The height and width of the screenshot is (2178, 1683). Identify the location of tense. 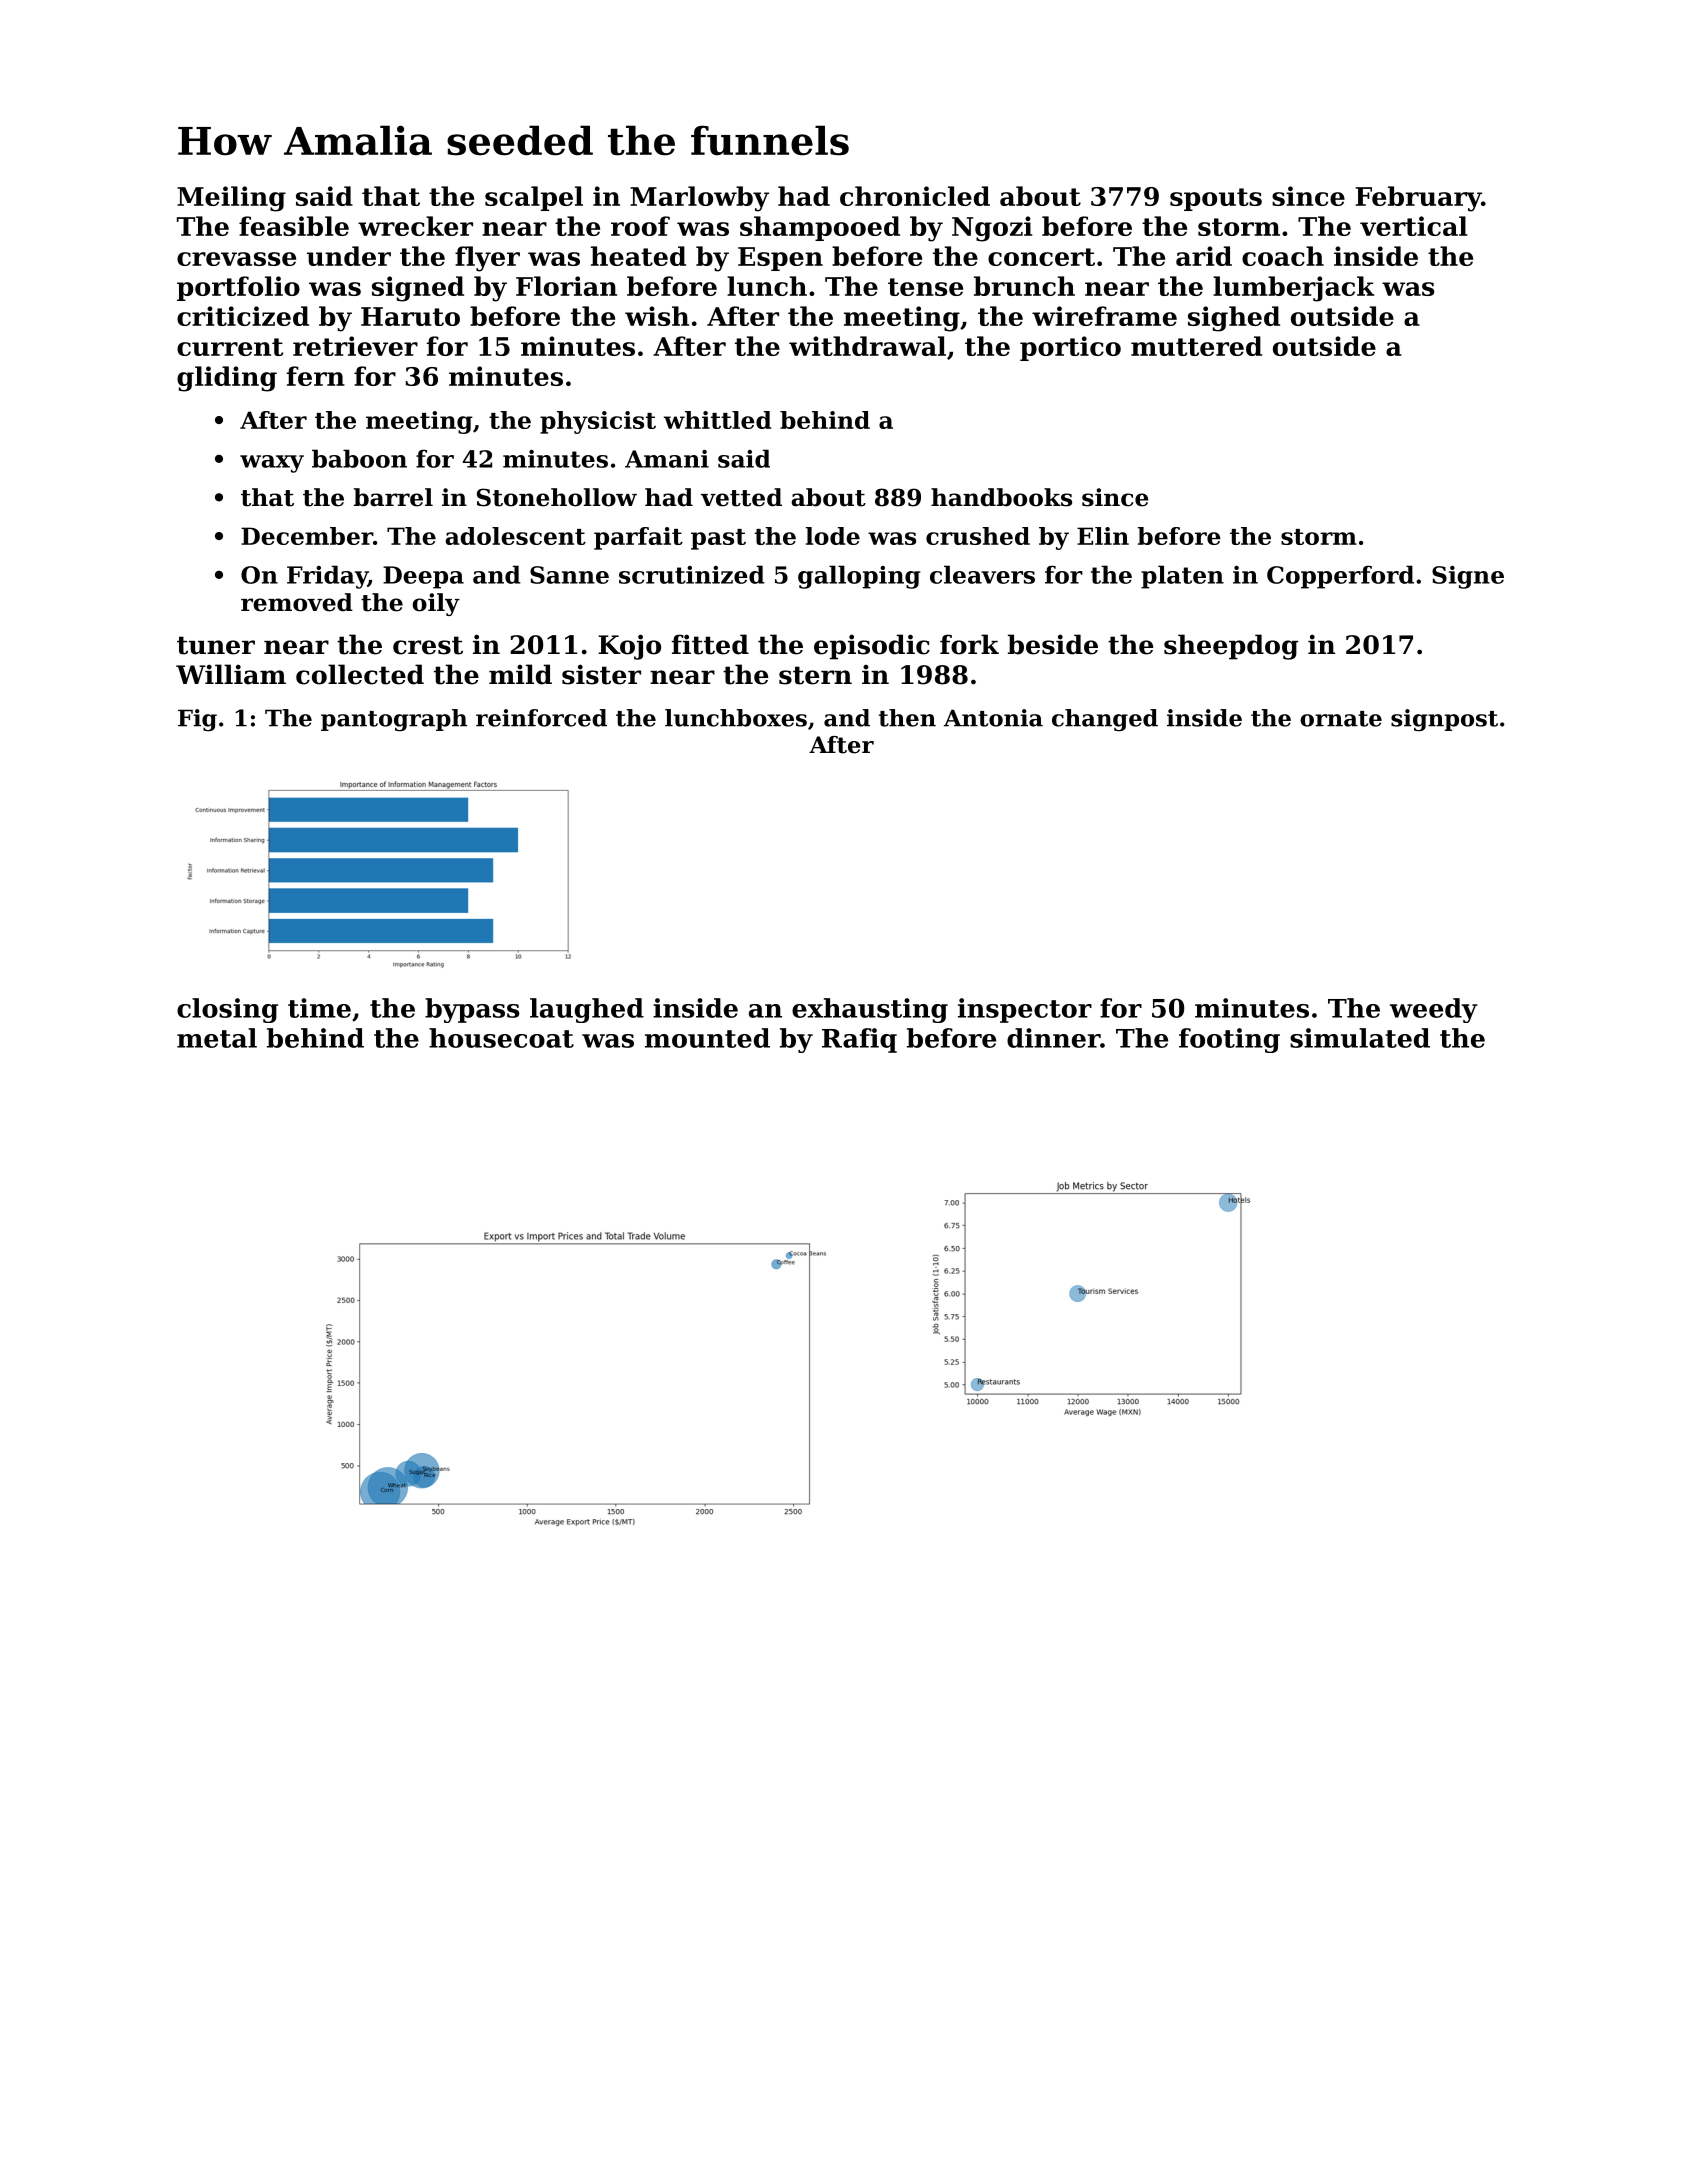
(925, 287).
